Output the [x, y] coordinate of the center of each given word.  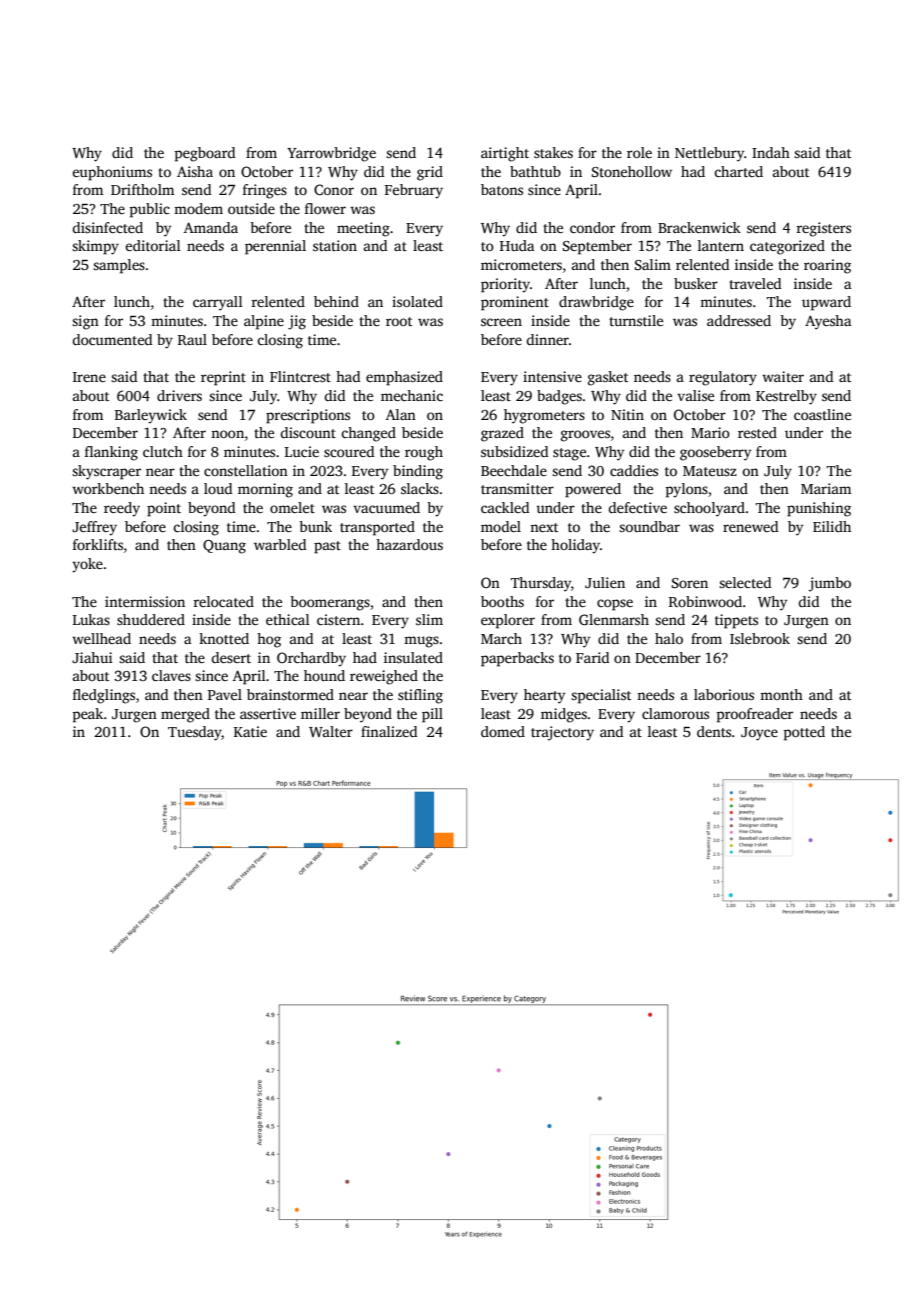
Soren [690, 583]
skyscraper [106, 472]
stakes [553, 152]
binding [418, 472]
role [639, 152]
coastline [822, 414]
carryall [218, 303]
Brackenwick [699, 227]
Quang [224, 547]
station [335, 245]
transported [377, 528]
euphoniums [112, 173]
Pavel [225, 694]
